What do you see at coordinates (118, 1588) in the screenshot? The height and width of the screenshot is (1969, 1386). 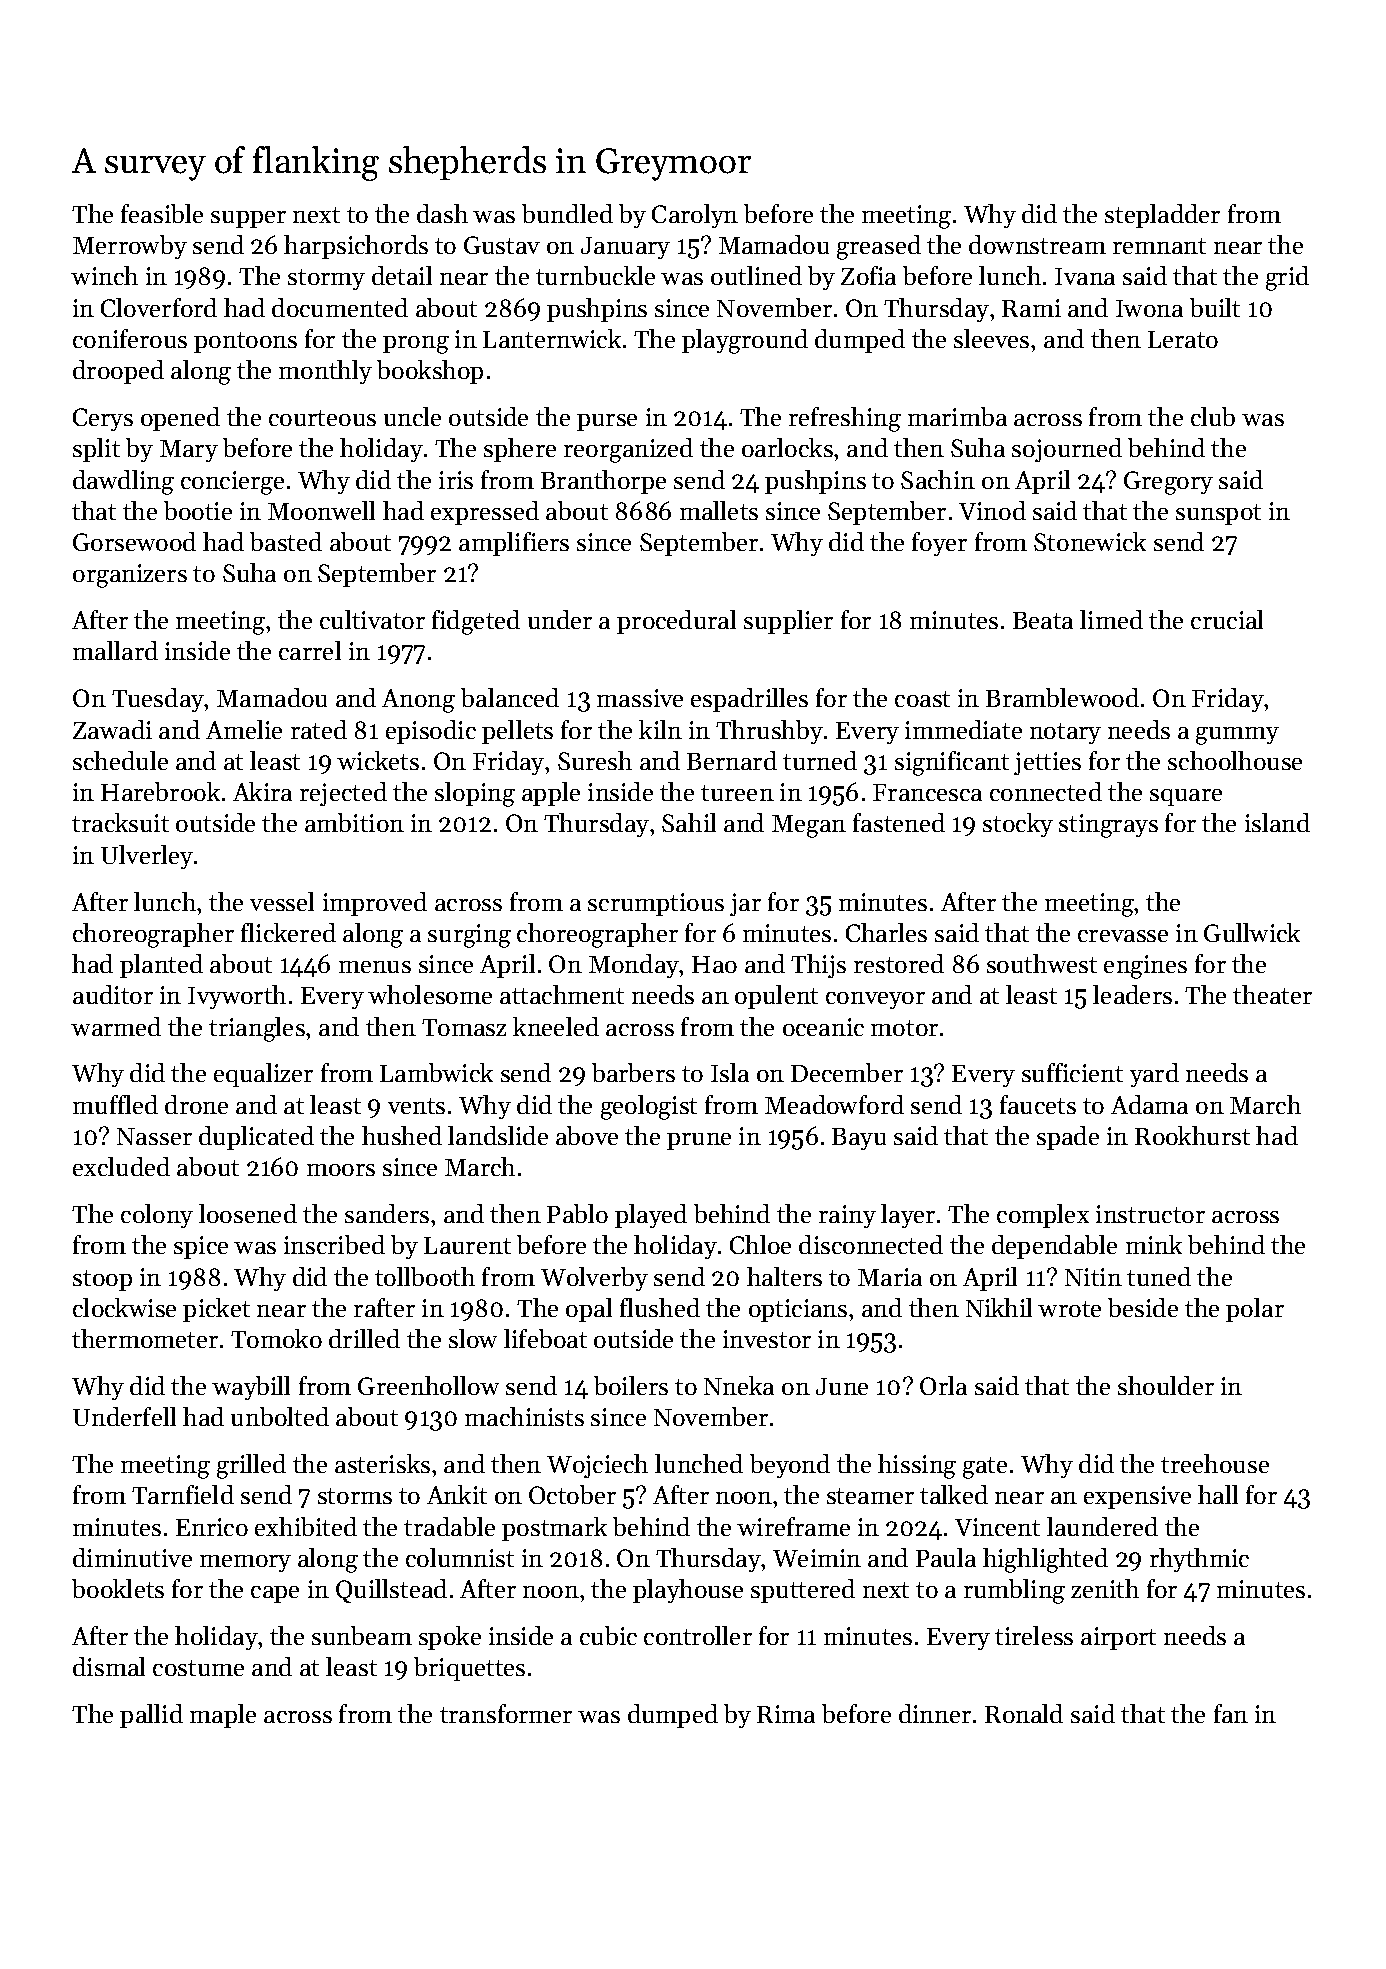 I see `booklets` at bounding box center [118, 1588].
